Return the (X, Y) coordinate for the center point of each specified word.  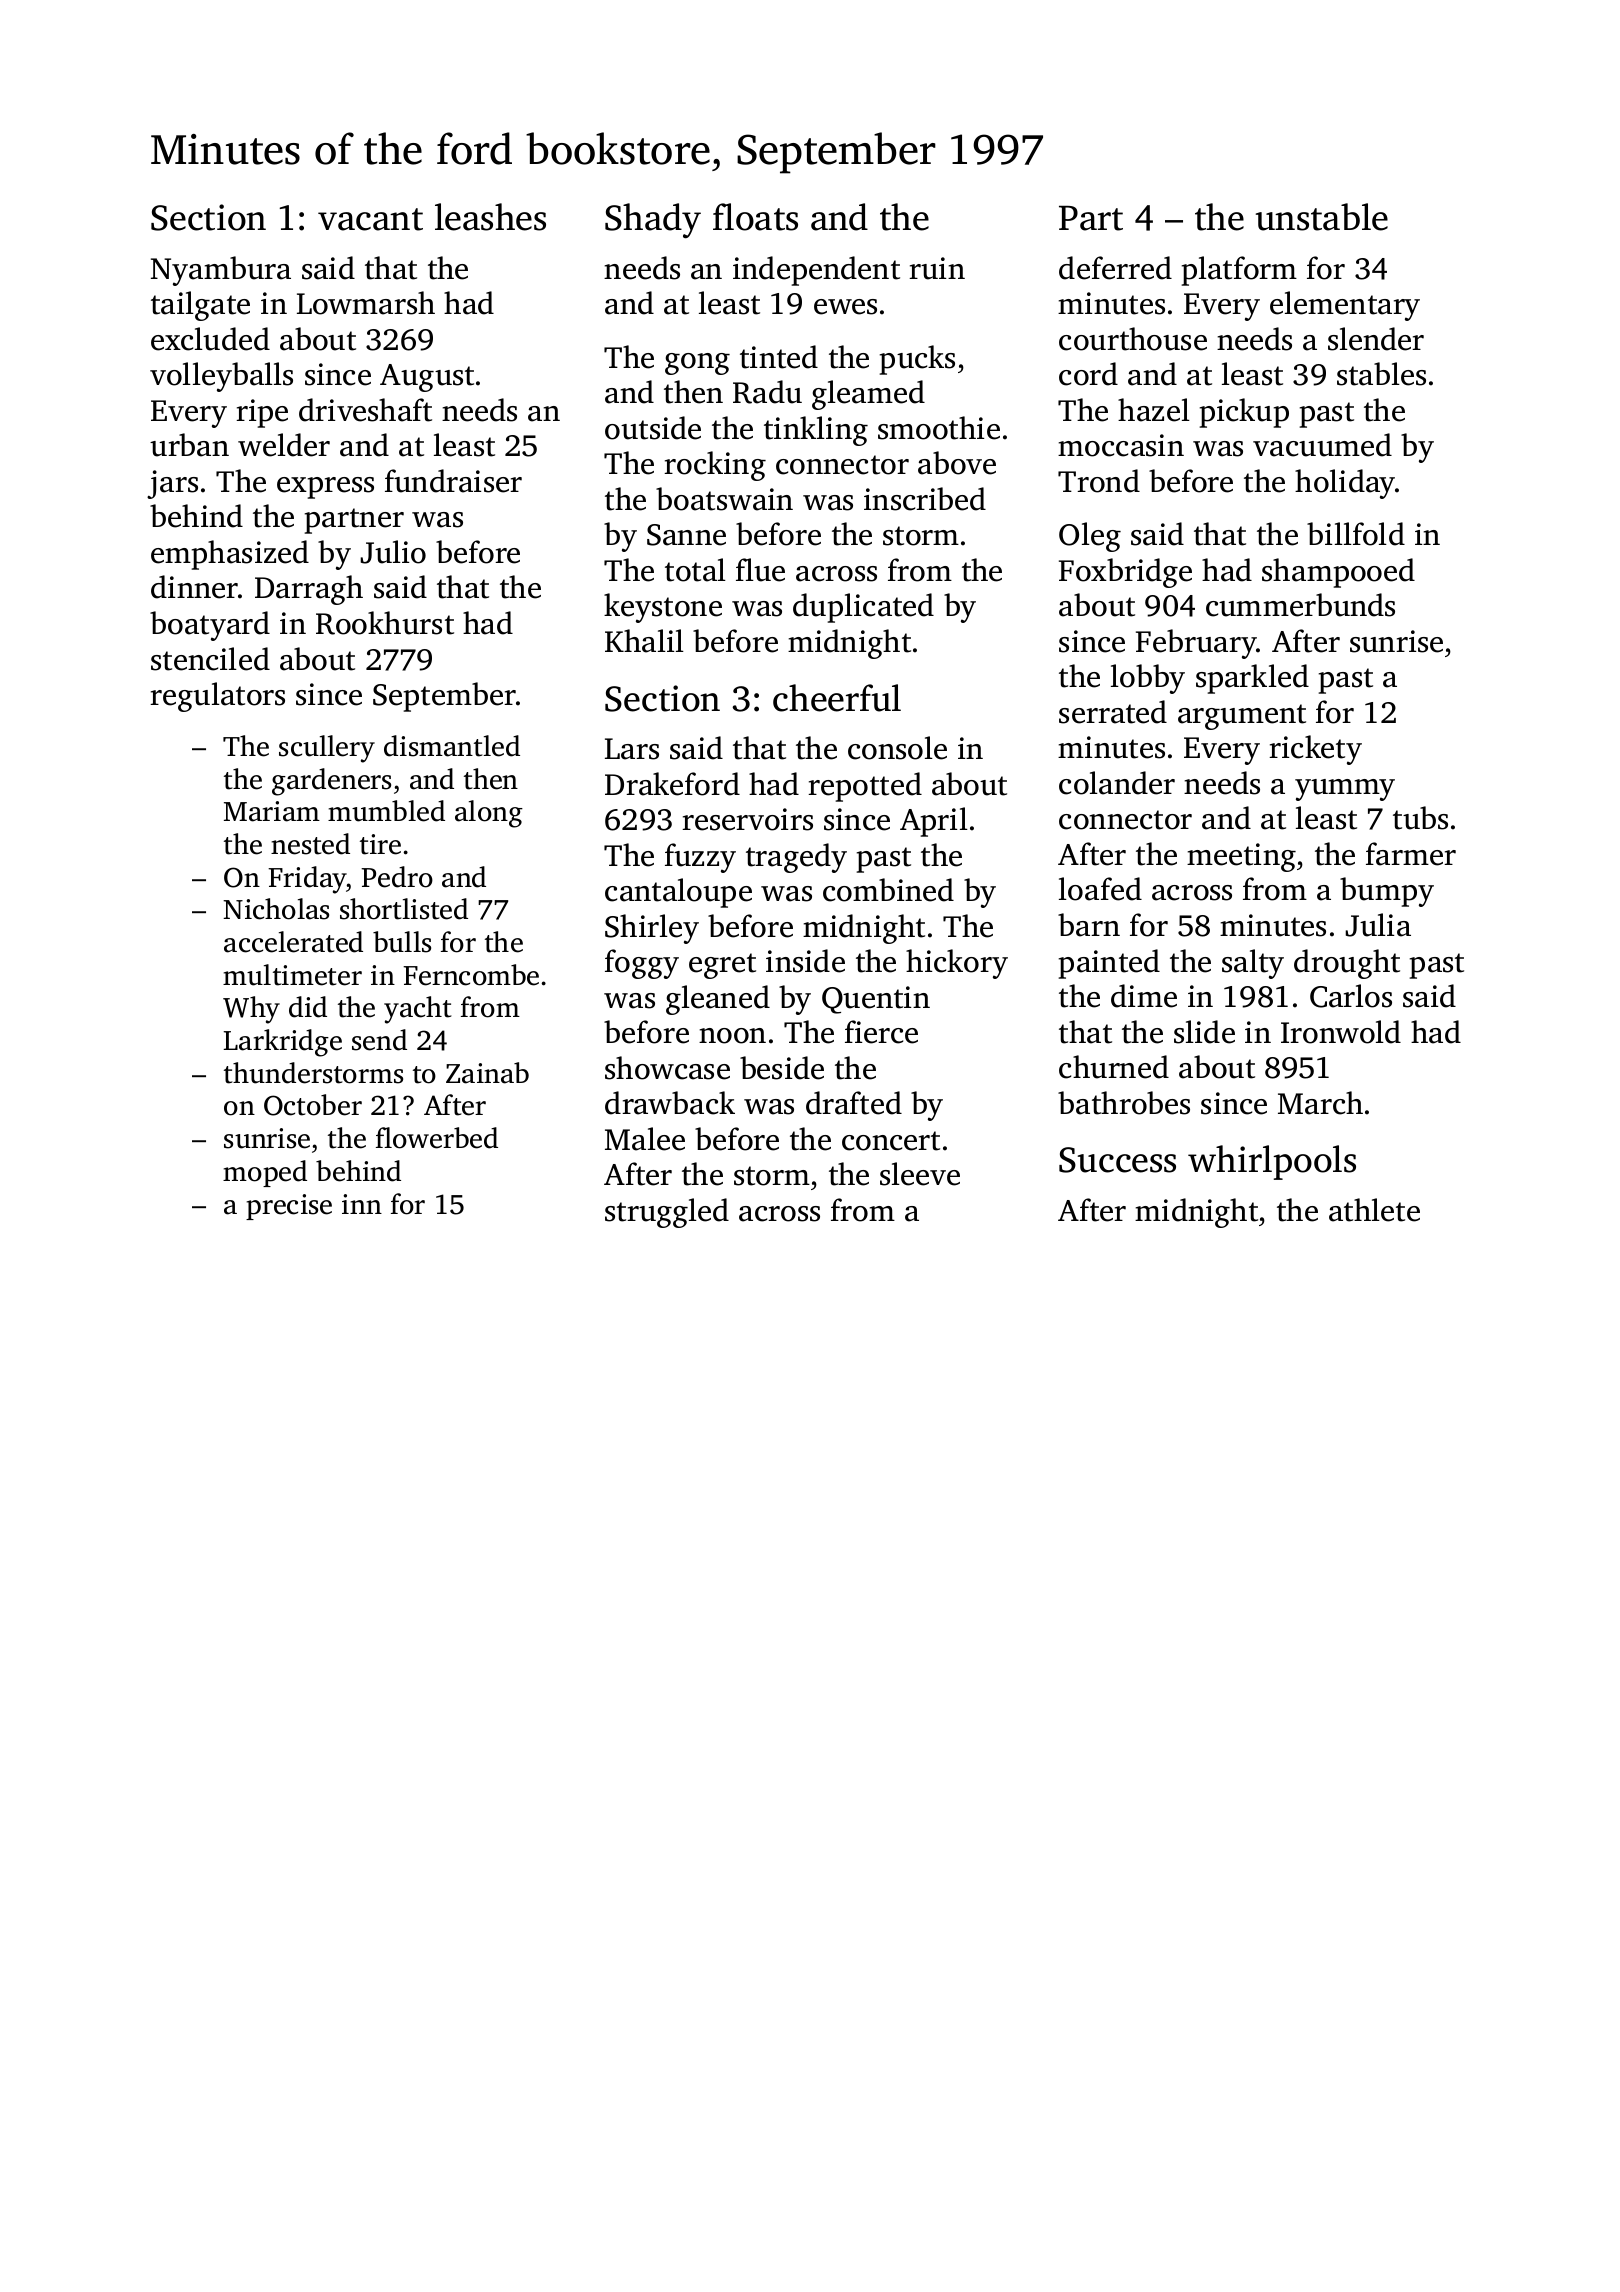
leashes (490, 217)
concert (891, 1141)
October (313, 1105)
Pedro (397, 877)
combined (888, 890)
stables (1381, 374)
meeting (1241, 857)
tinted (779, 357)
